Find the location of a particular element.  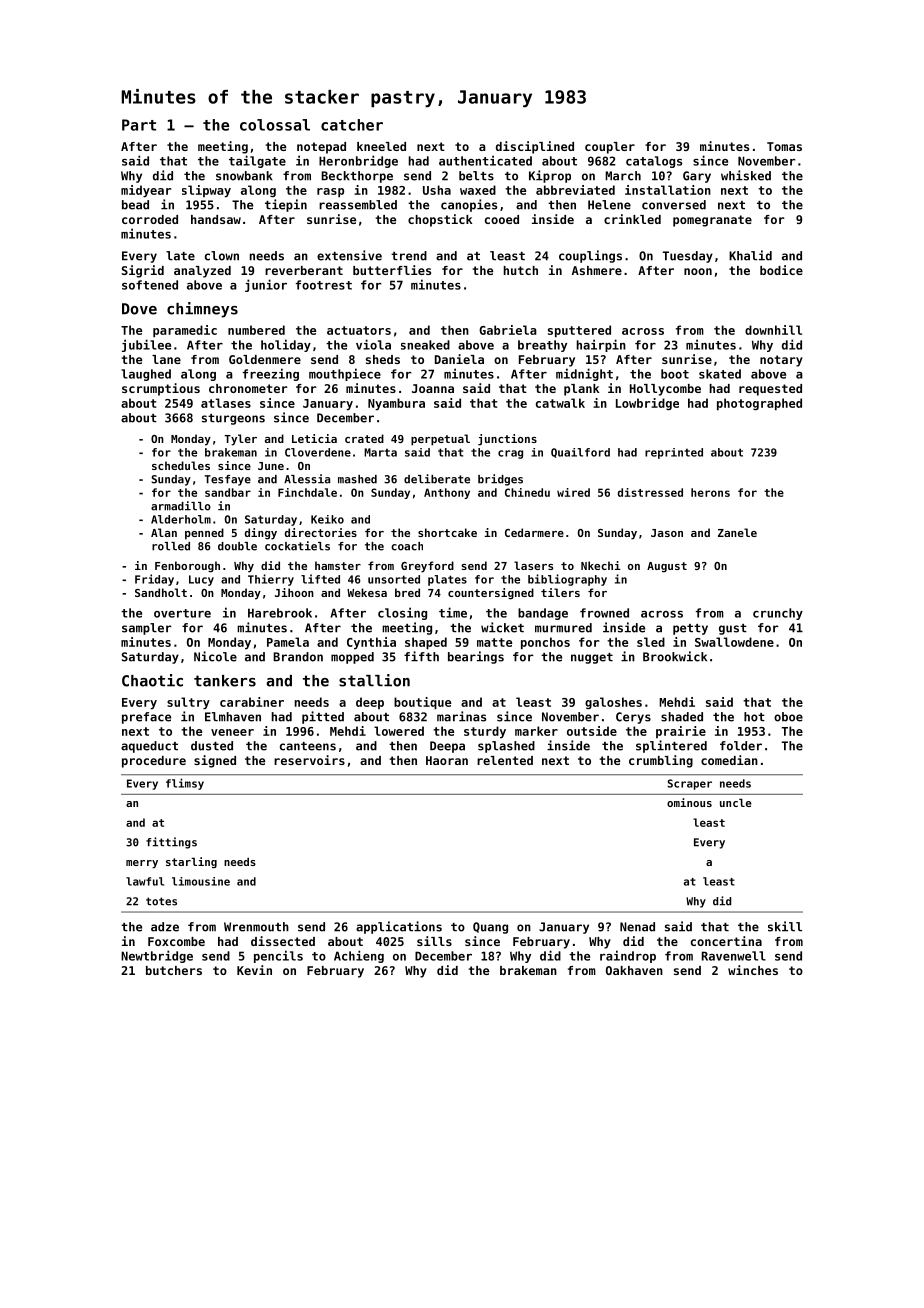

herons is located at coordinates (710, 492).
